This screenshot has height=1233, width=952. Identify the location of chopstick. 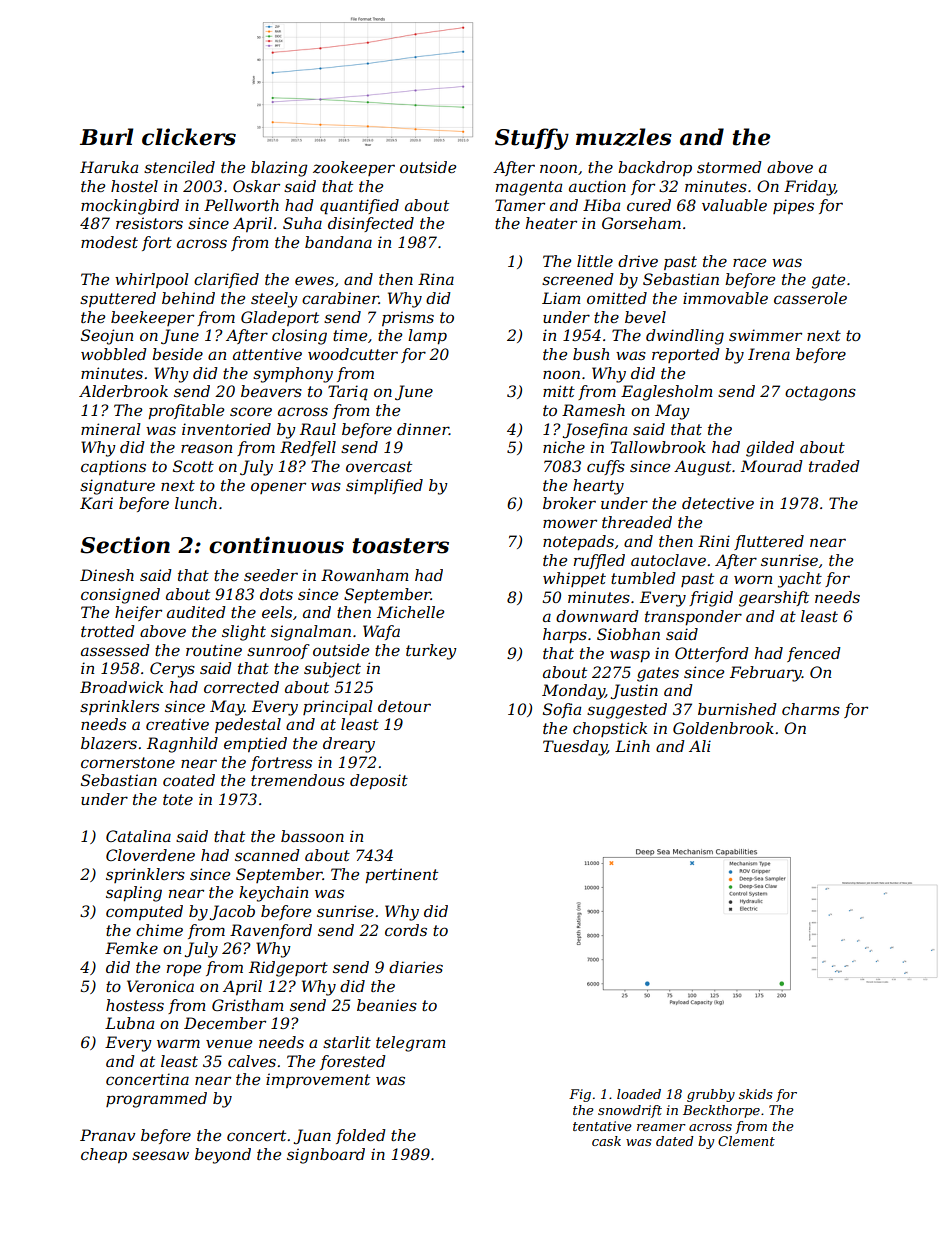
(610, 729).
